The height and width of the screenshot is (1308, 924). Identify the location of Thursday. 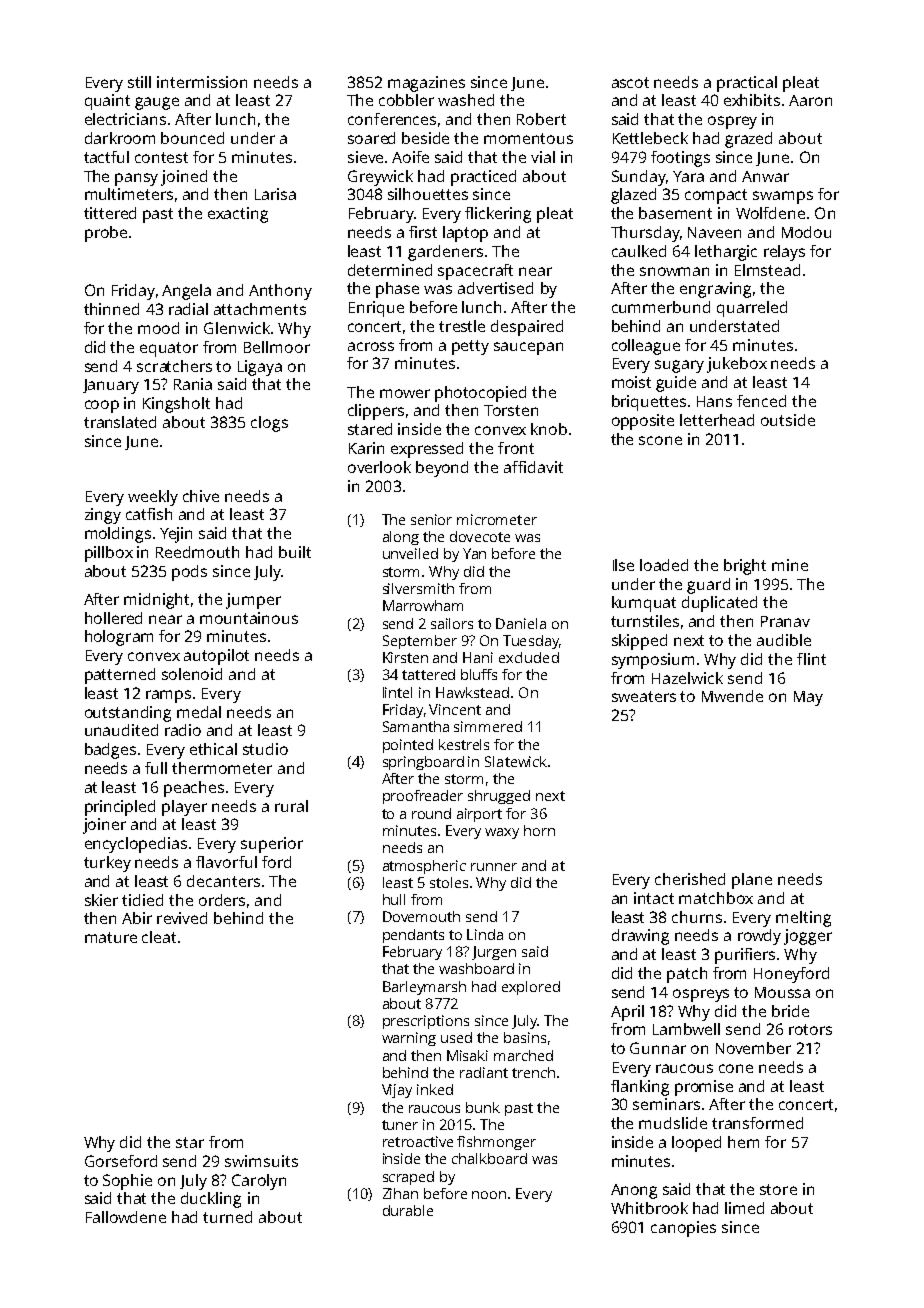
(645, 234).
